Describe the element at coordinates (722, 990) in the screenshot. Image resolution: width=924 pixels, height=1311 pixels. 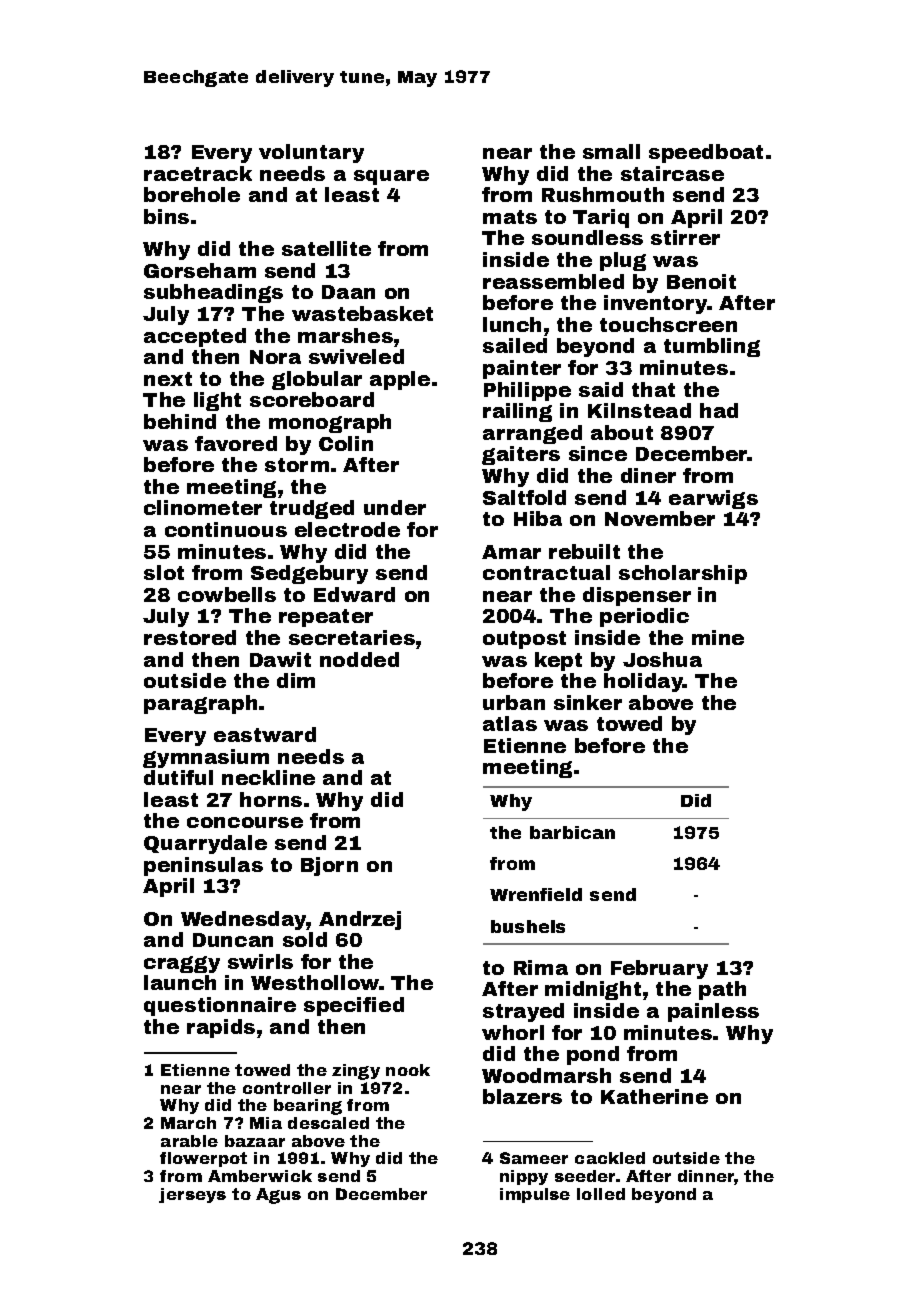
I see `path` at that location.
